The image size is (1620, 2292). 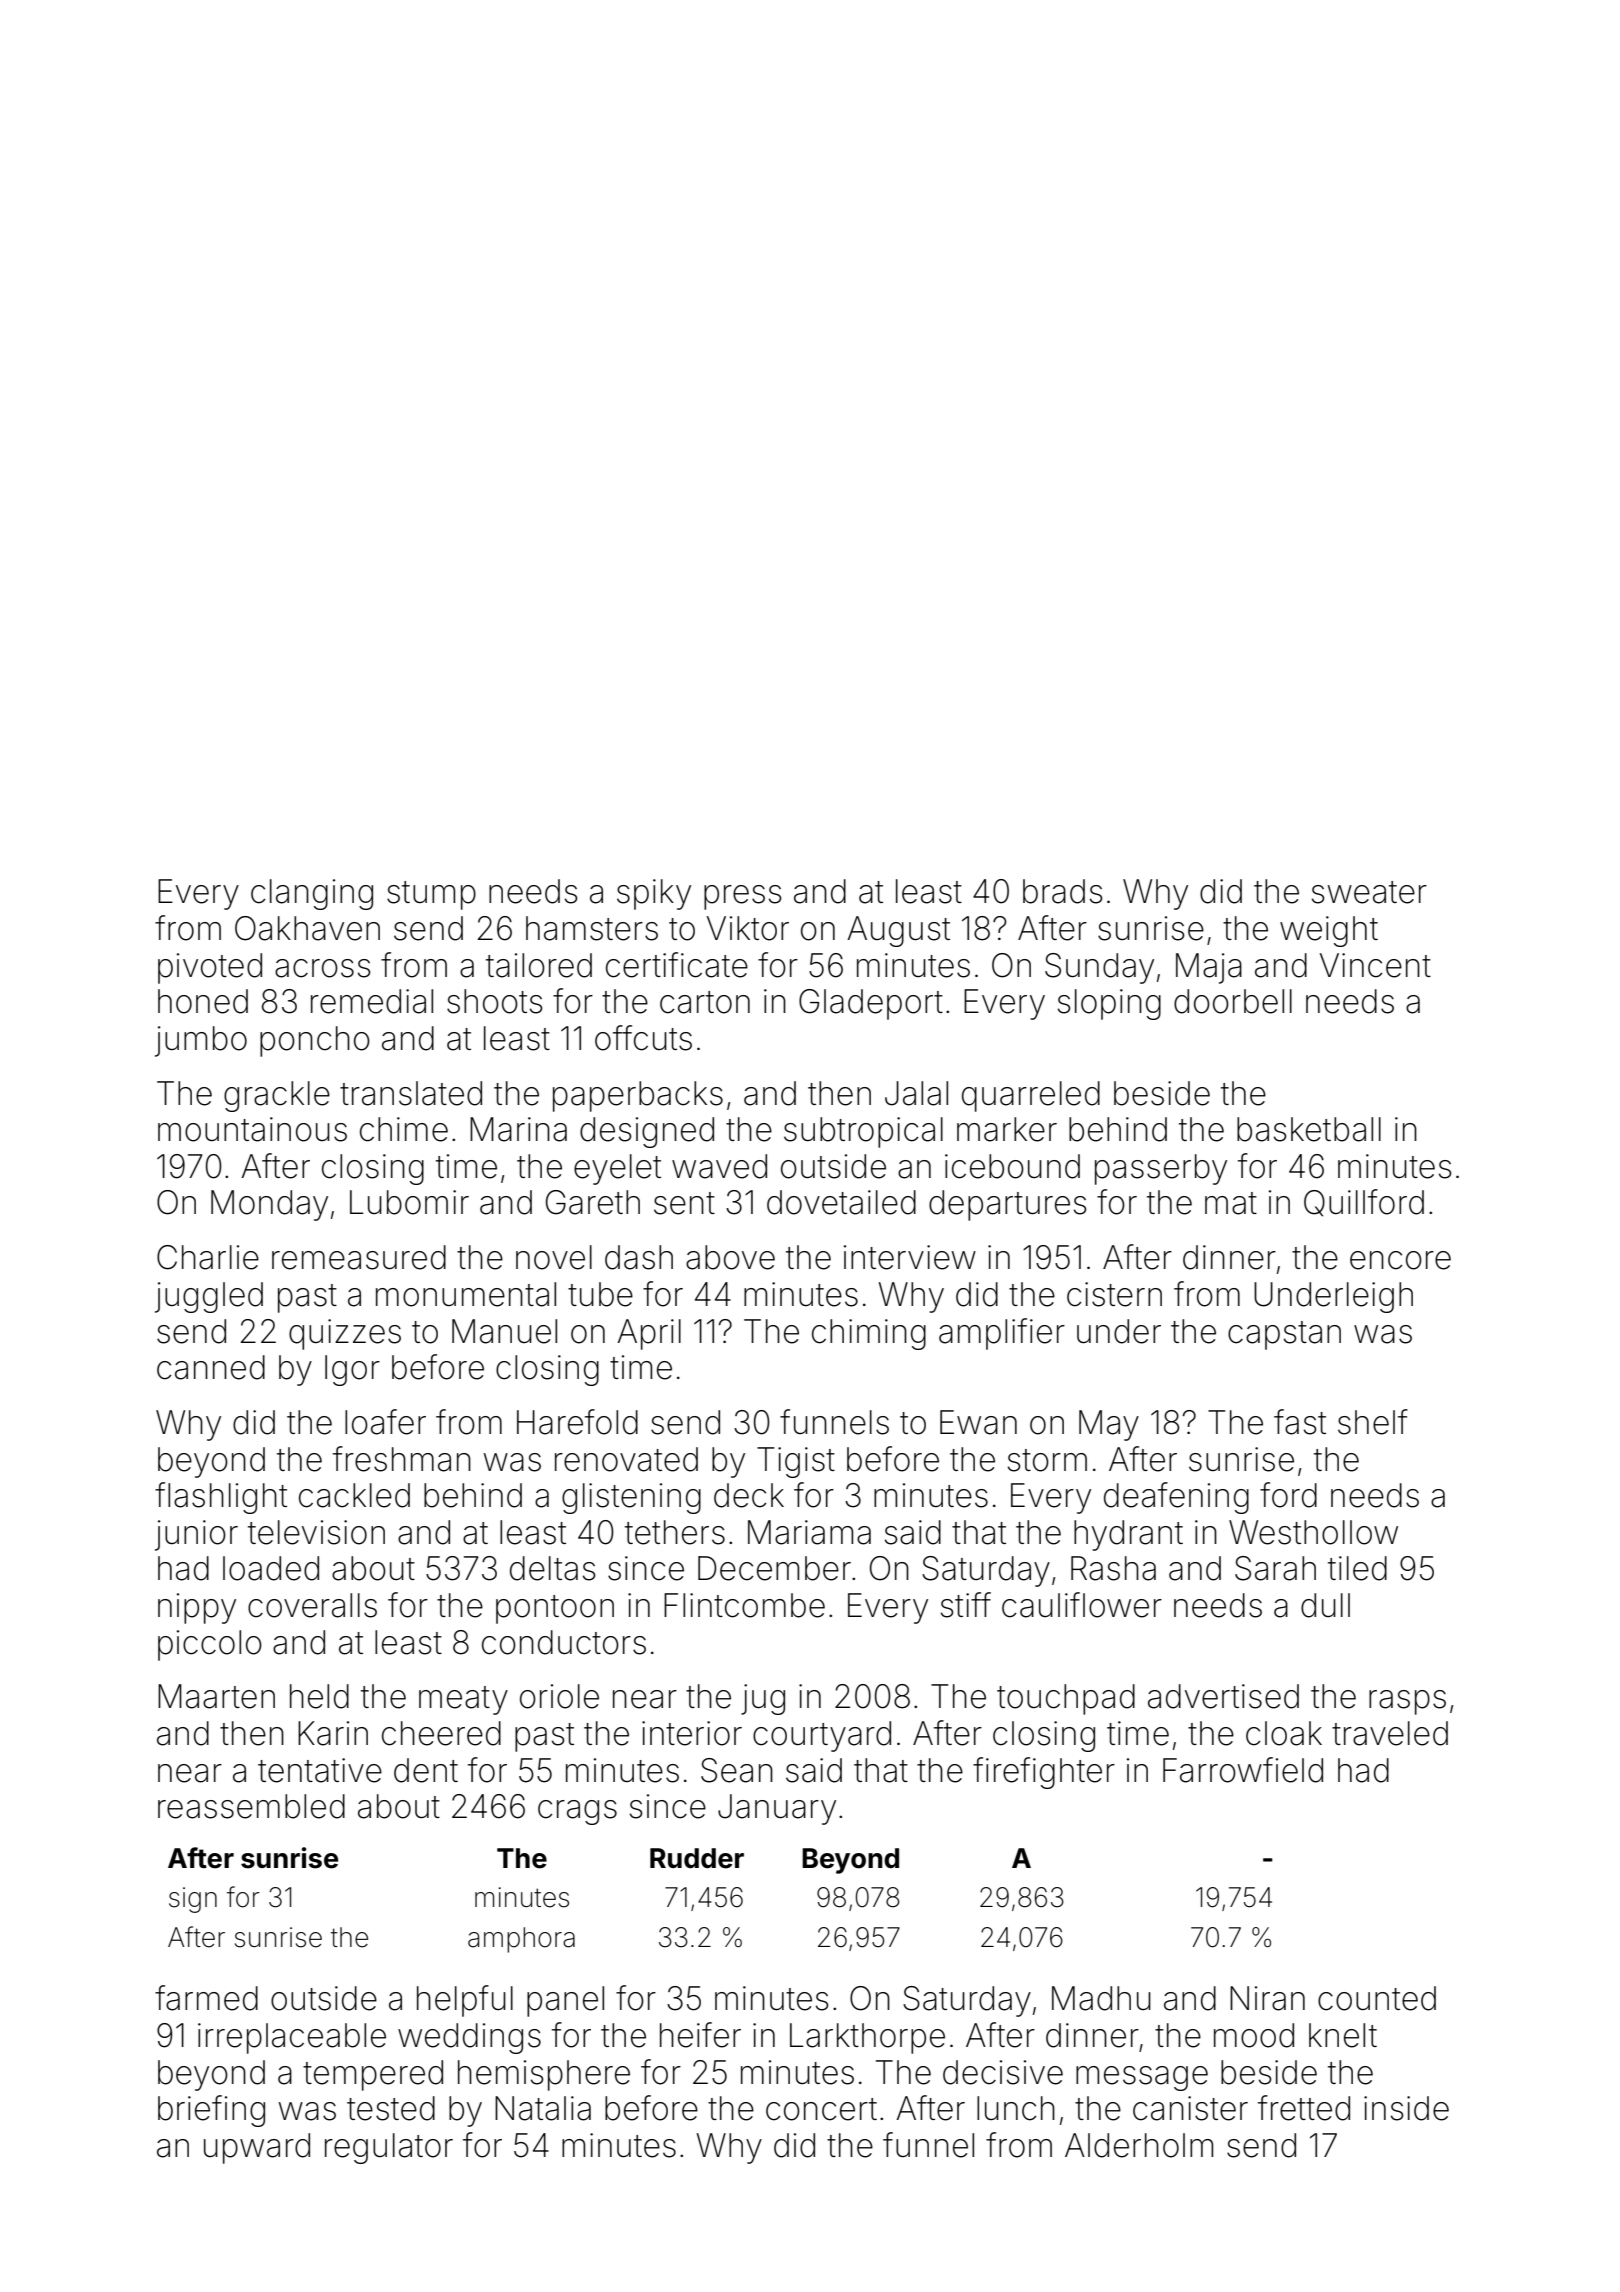 What do you see at coordinates (1313, 1532) in the screenshot?
I see `Westhollow` at bounding box center [1313, 1532].
